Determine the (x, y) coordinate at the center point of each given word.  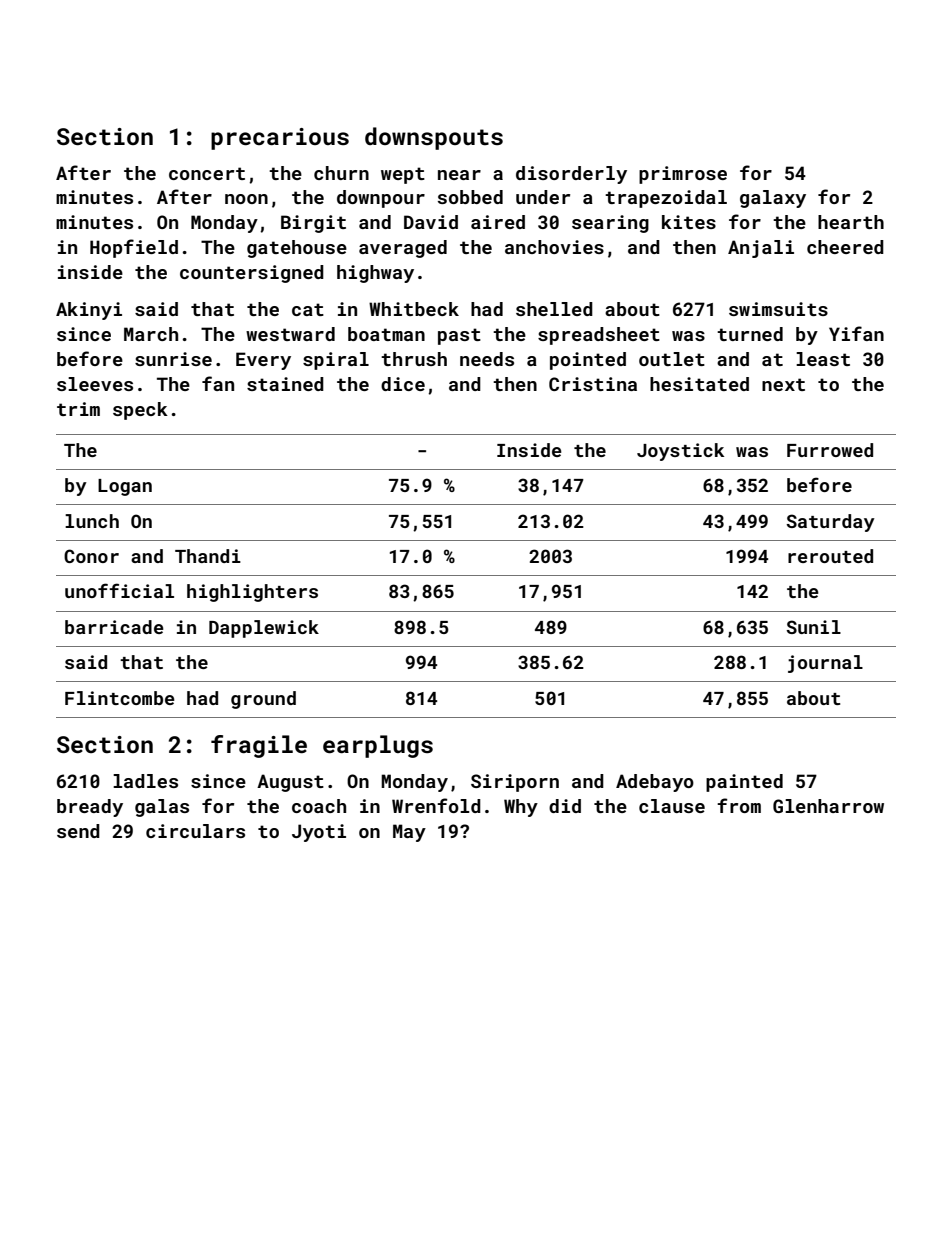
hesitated (699, 384)
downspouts (434, 138)
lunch (92, 521)
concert (207, 173)
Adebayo (655, 783)
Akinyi (89, 311)
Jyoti (319, 833)
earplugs (378, 746)
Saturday (830, 523)
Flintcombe (119, 698)
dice (403, 384)
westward (290, 334)
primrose (683, 175)
